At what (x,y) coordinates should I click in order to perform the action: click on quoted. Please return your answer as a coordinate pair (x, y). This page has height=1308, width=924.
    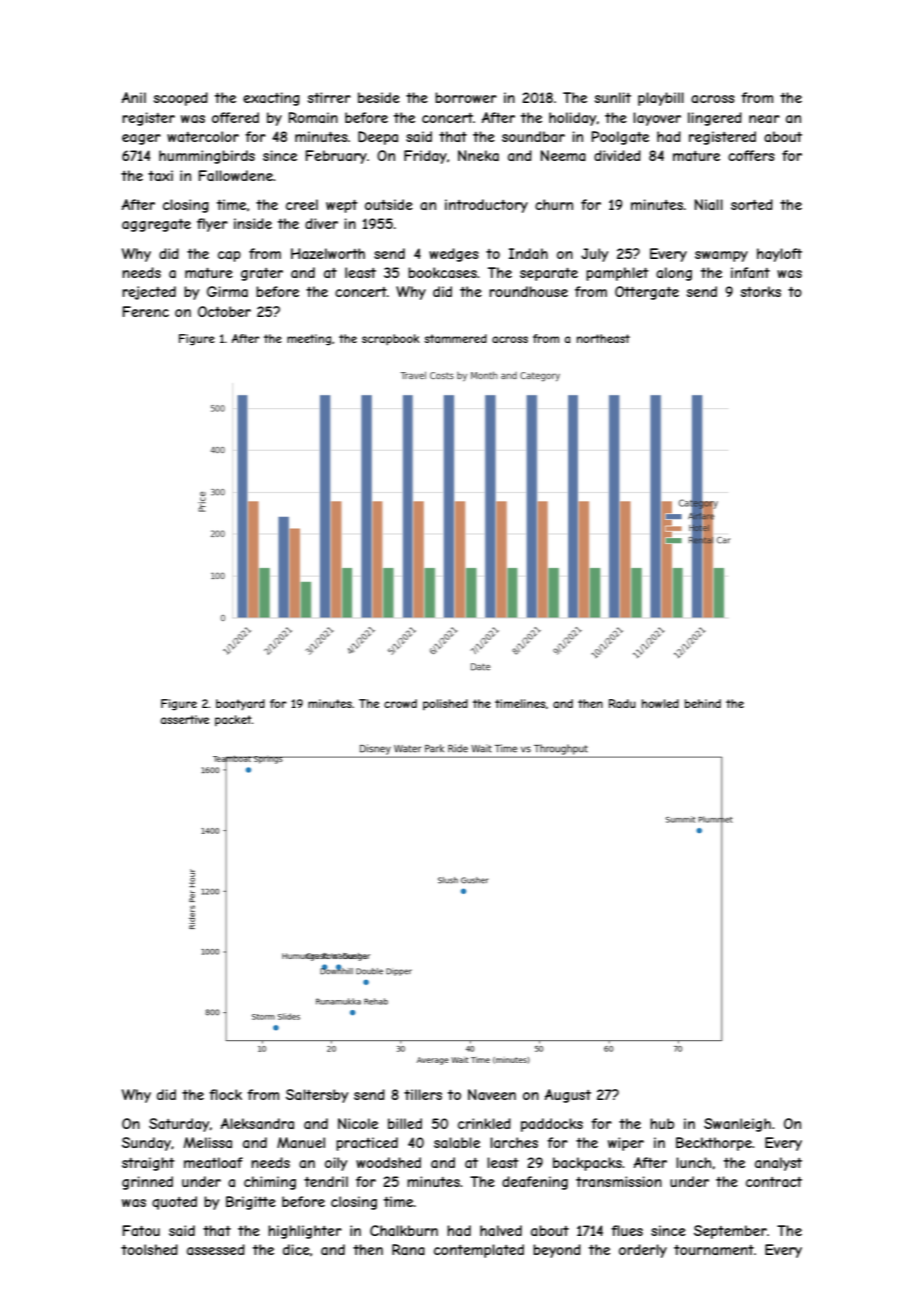
    Looking at the image, I should click on (174, 1203).
